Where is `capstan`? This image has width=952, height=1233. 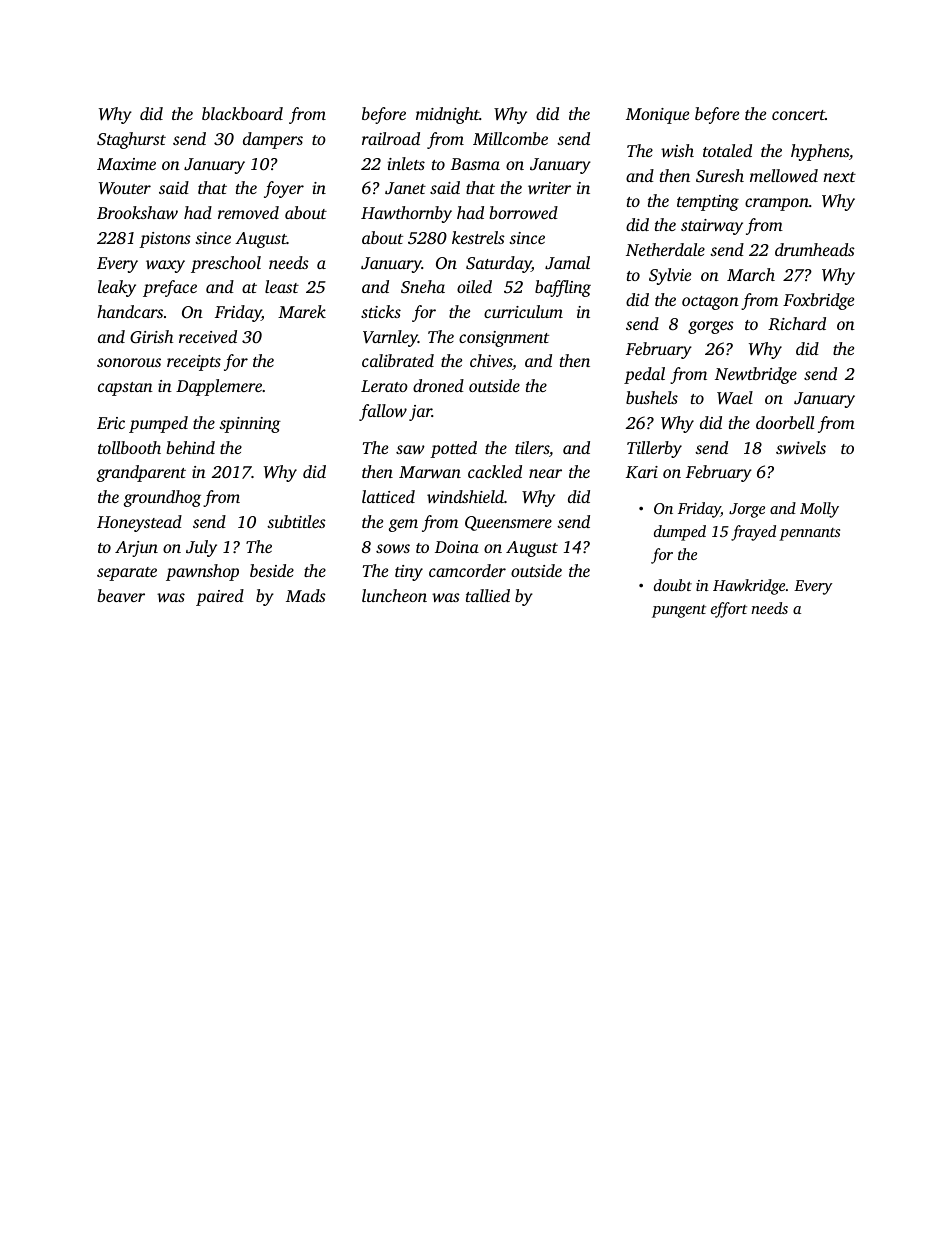 capstan is located at coordinates (125, 389).
